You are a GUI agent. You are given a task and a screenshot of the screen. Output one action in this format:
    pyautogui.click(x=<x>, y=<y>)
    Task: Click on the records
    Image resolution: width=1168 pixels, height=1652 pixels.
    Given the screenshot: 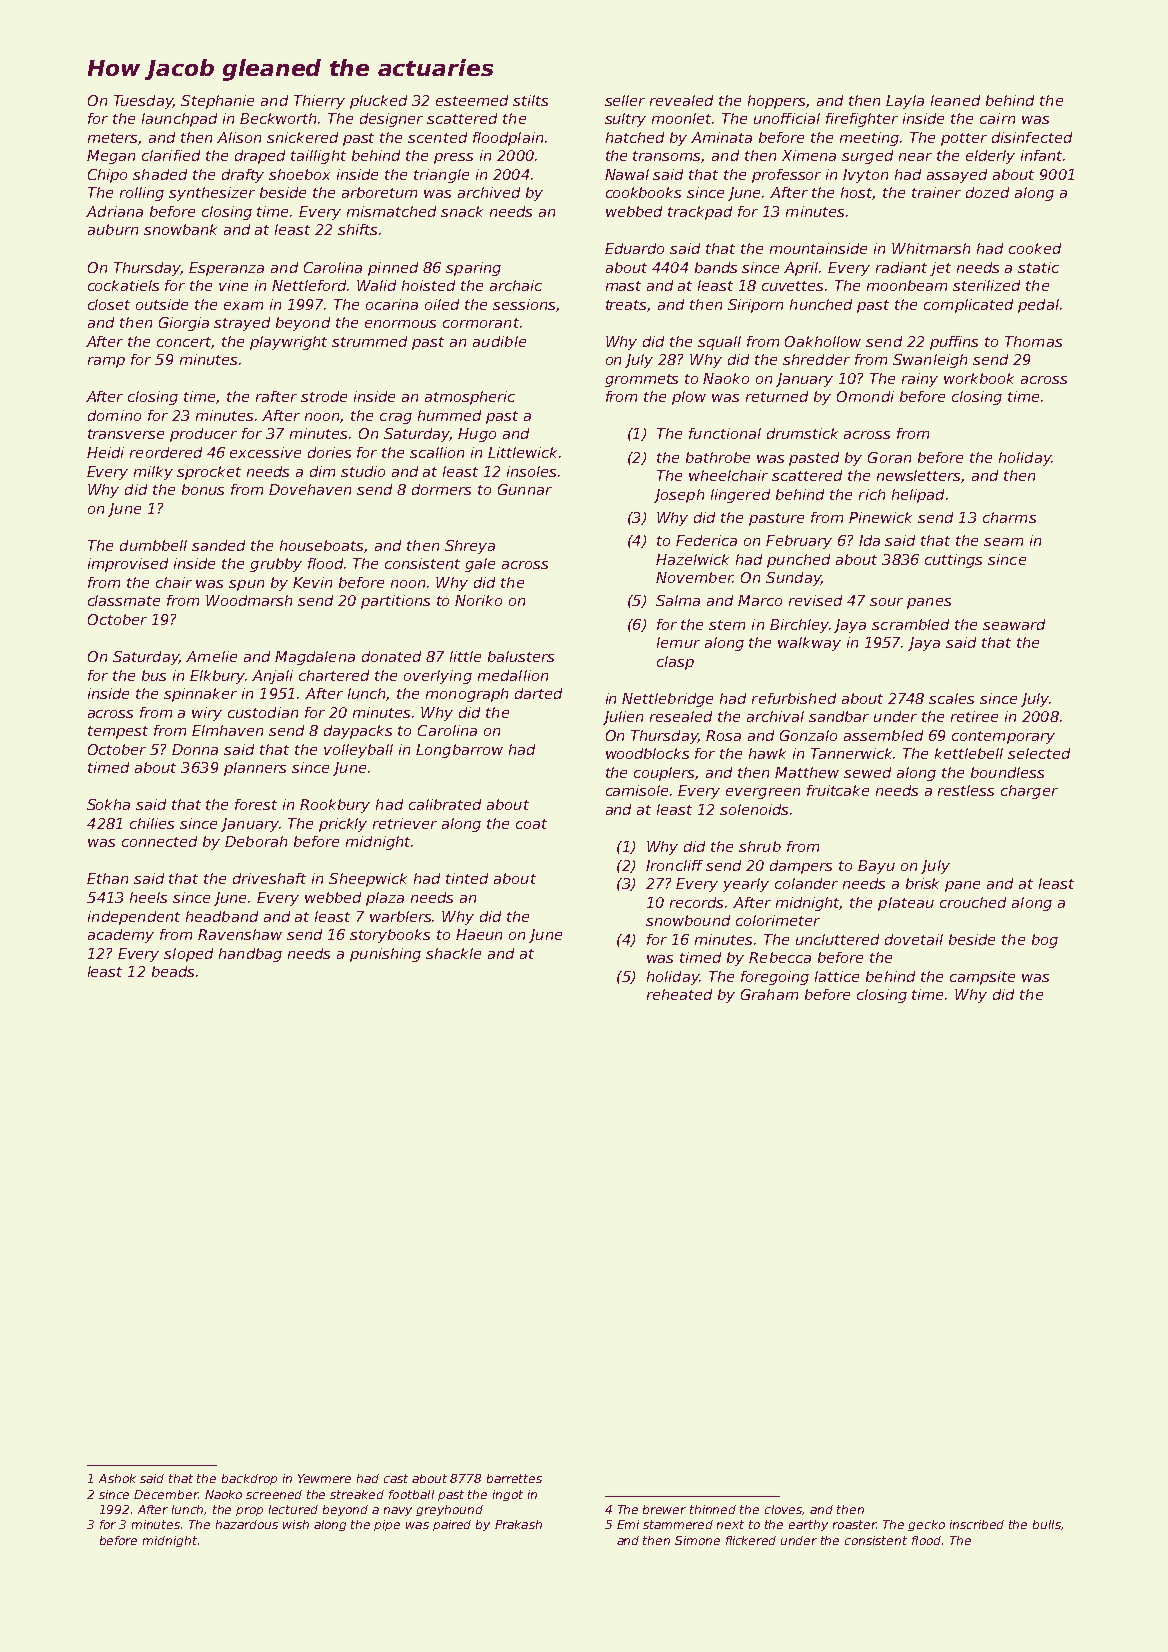 What is the action you would take?
    pyautogui.click(x=696, y=902)
